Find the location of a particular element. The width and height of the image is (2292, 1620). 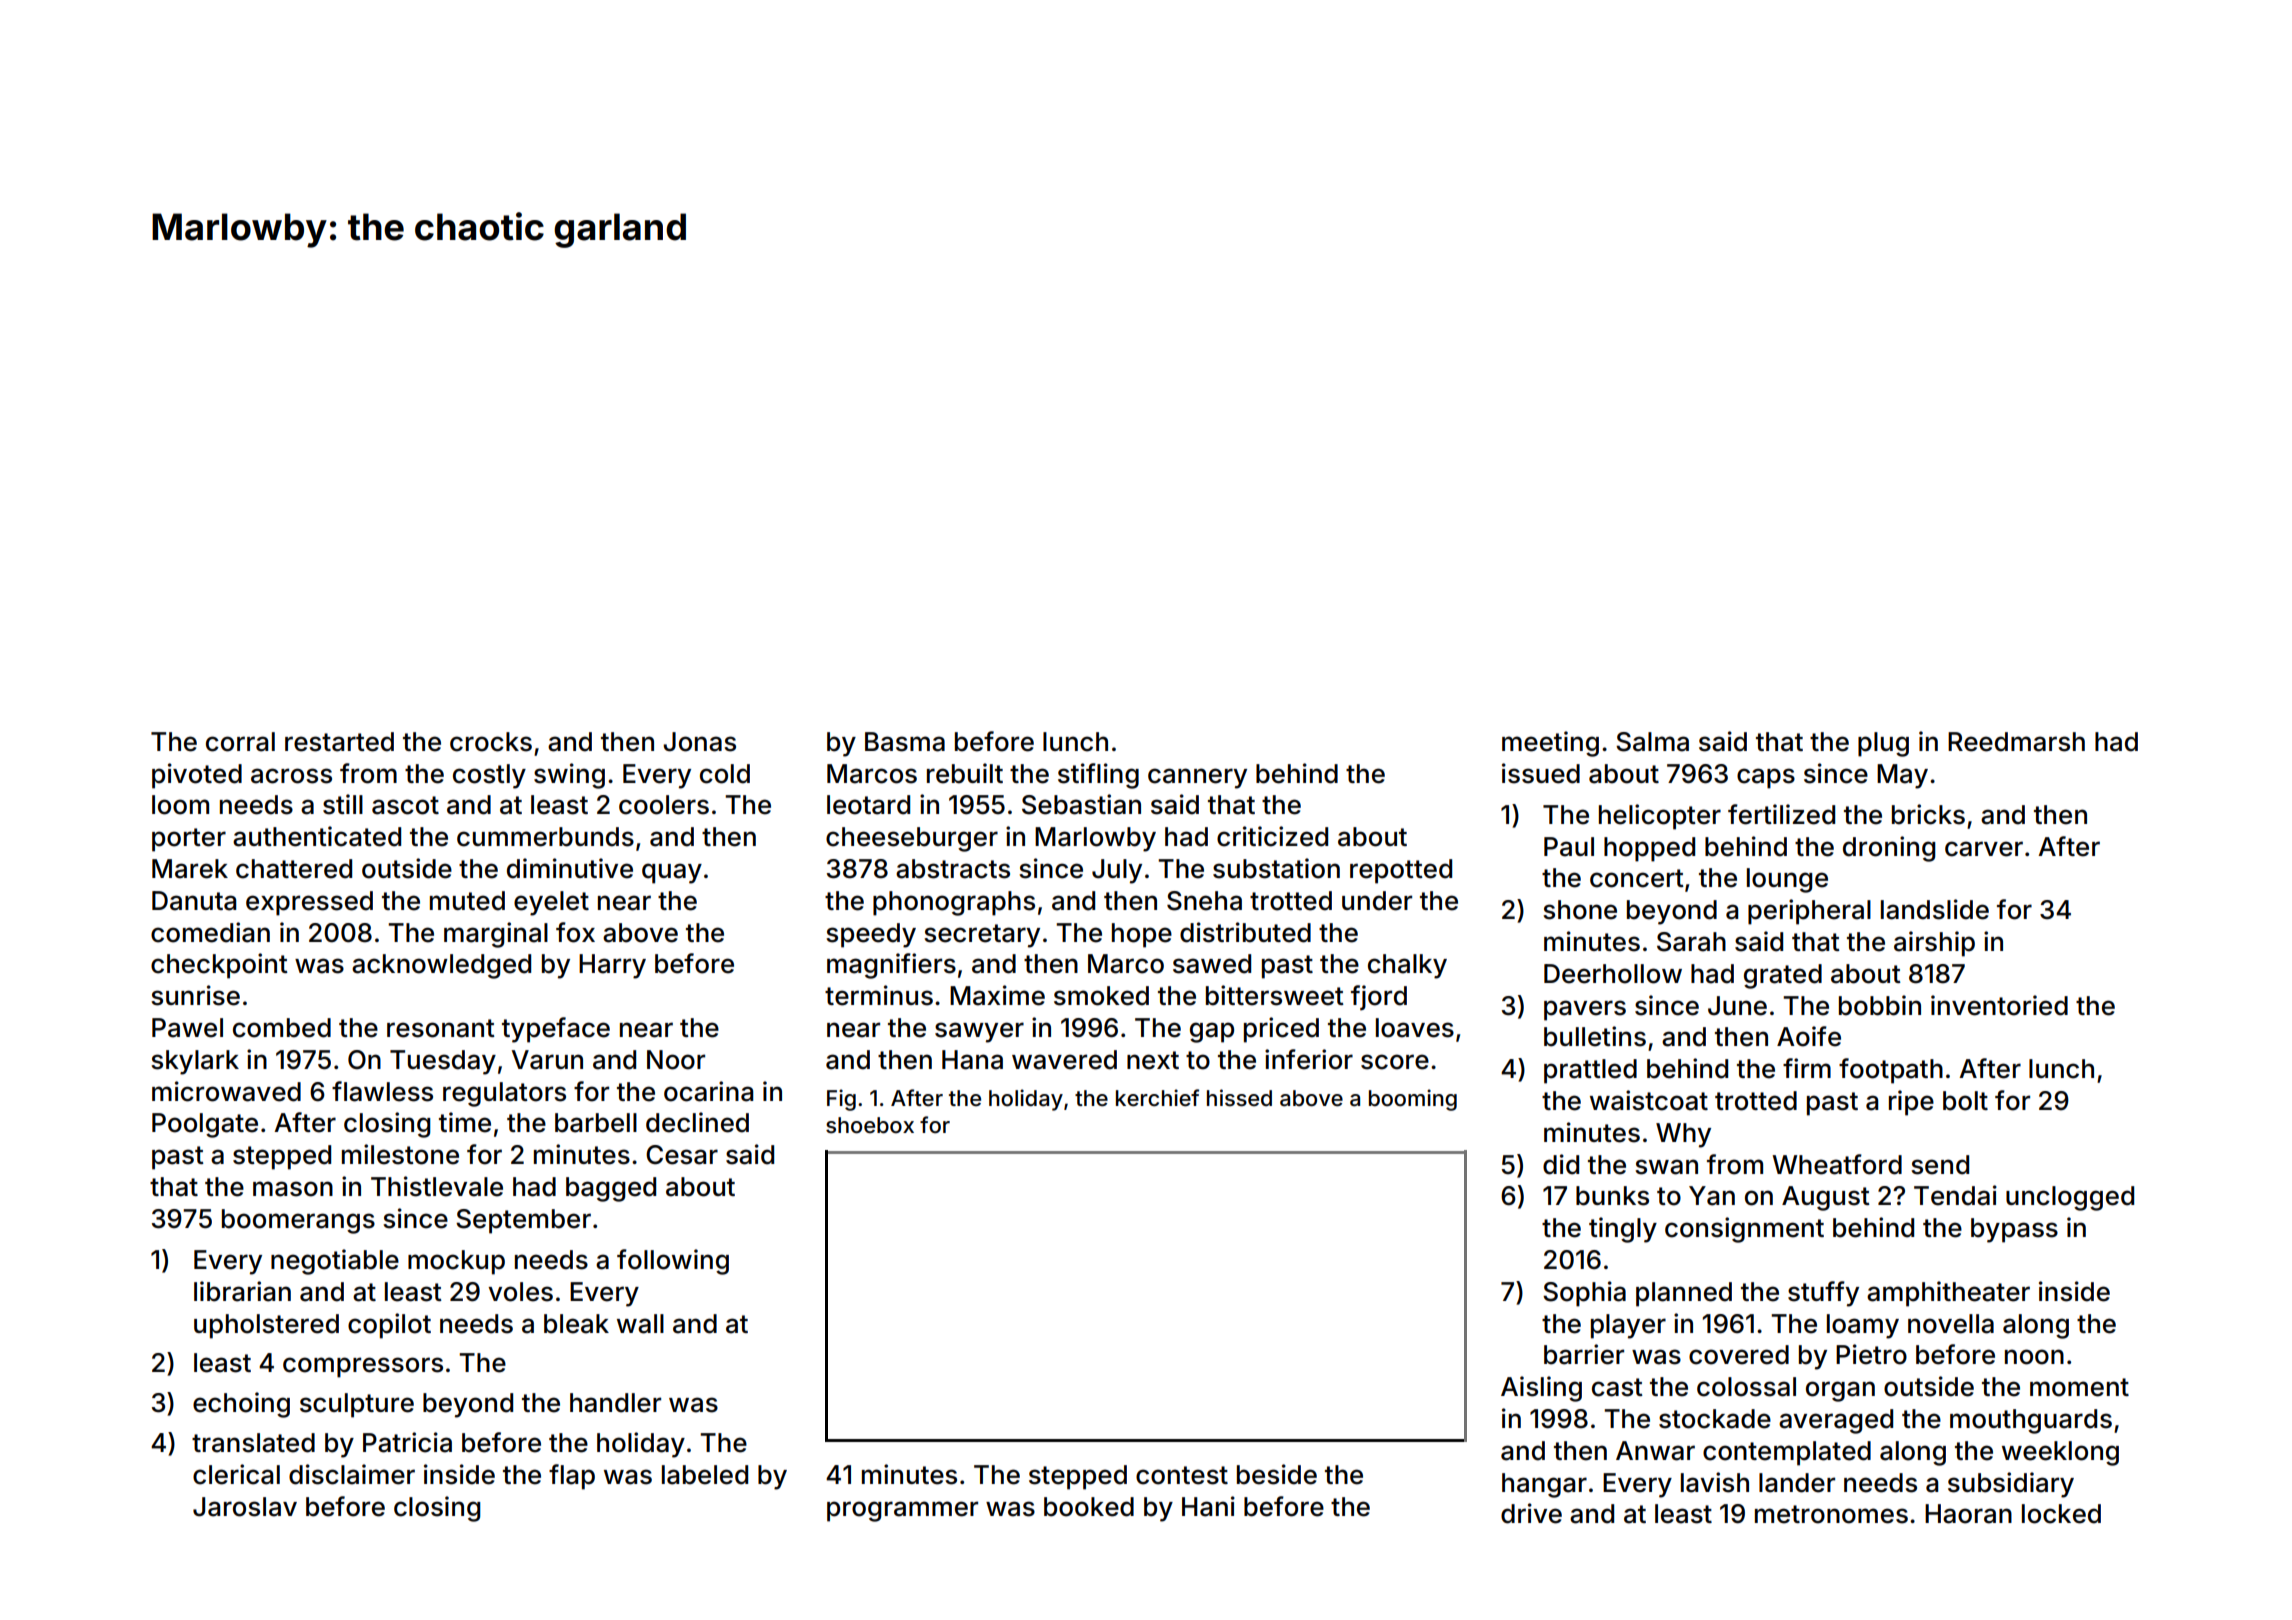

cannery is located at coordinates (1197, 778).
